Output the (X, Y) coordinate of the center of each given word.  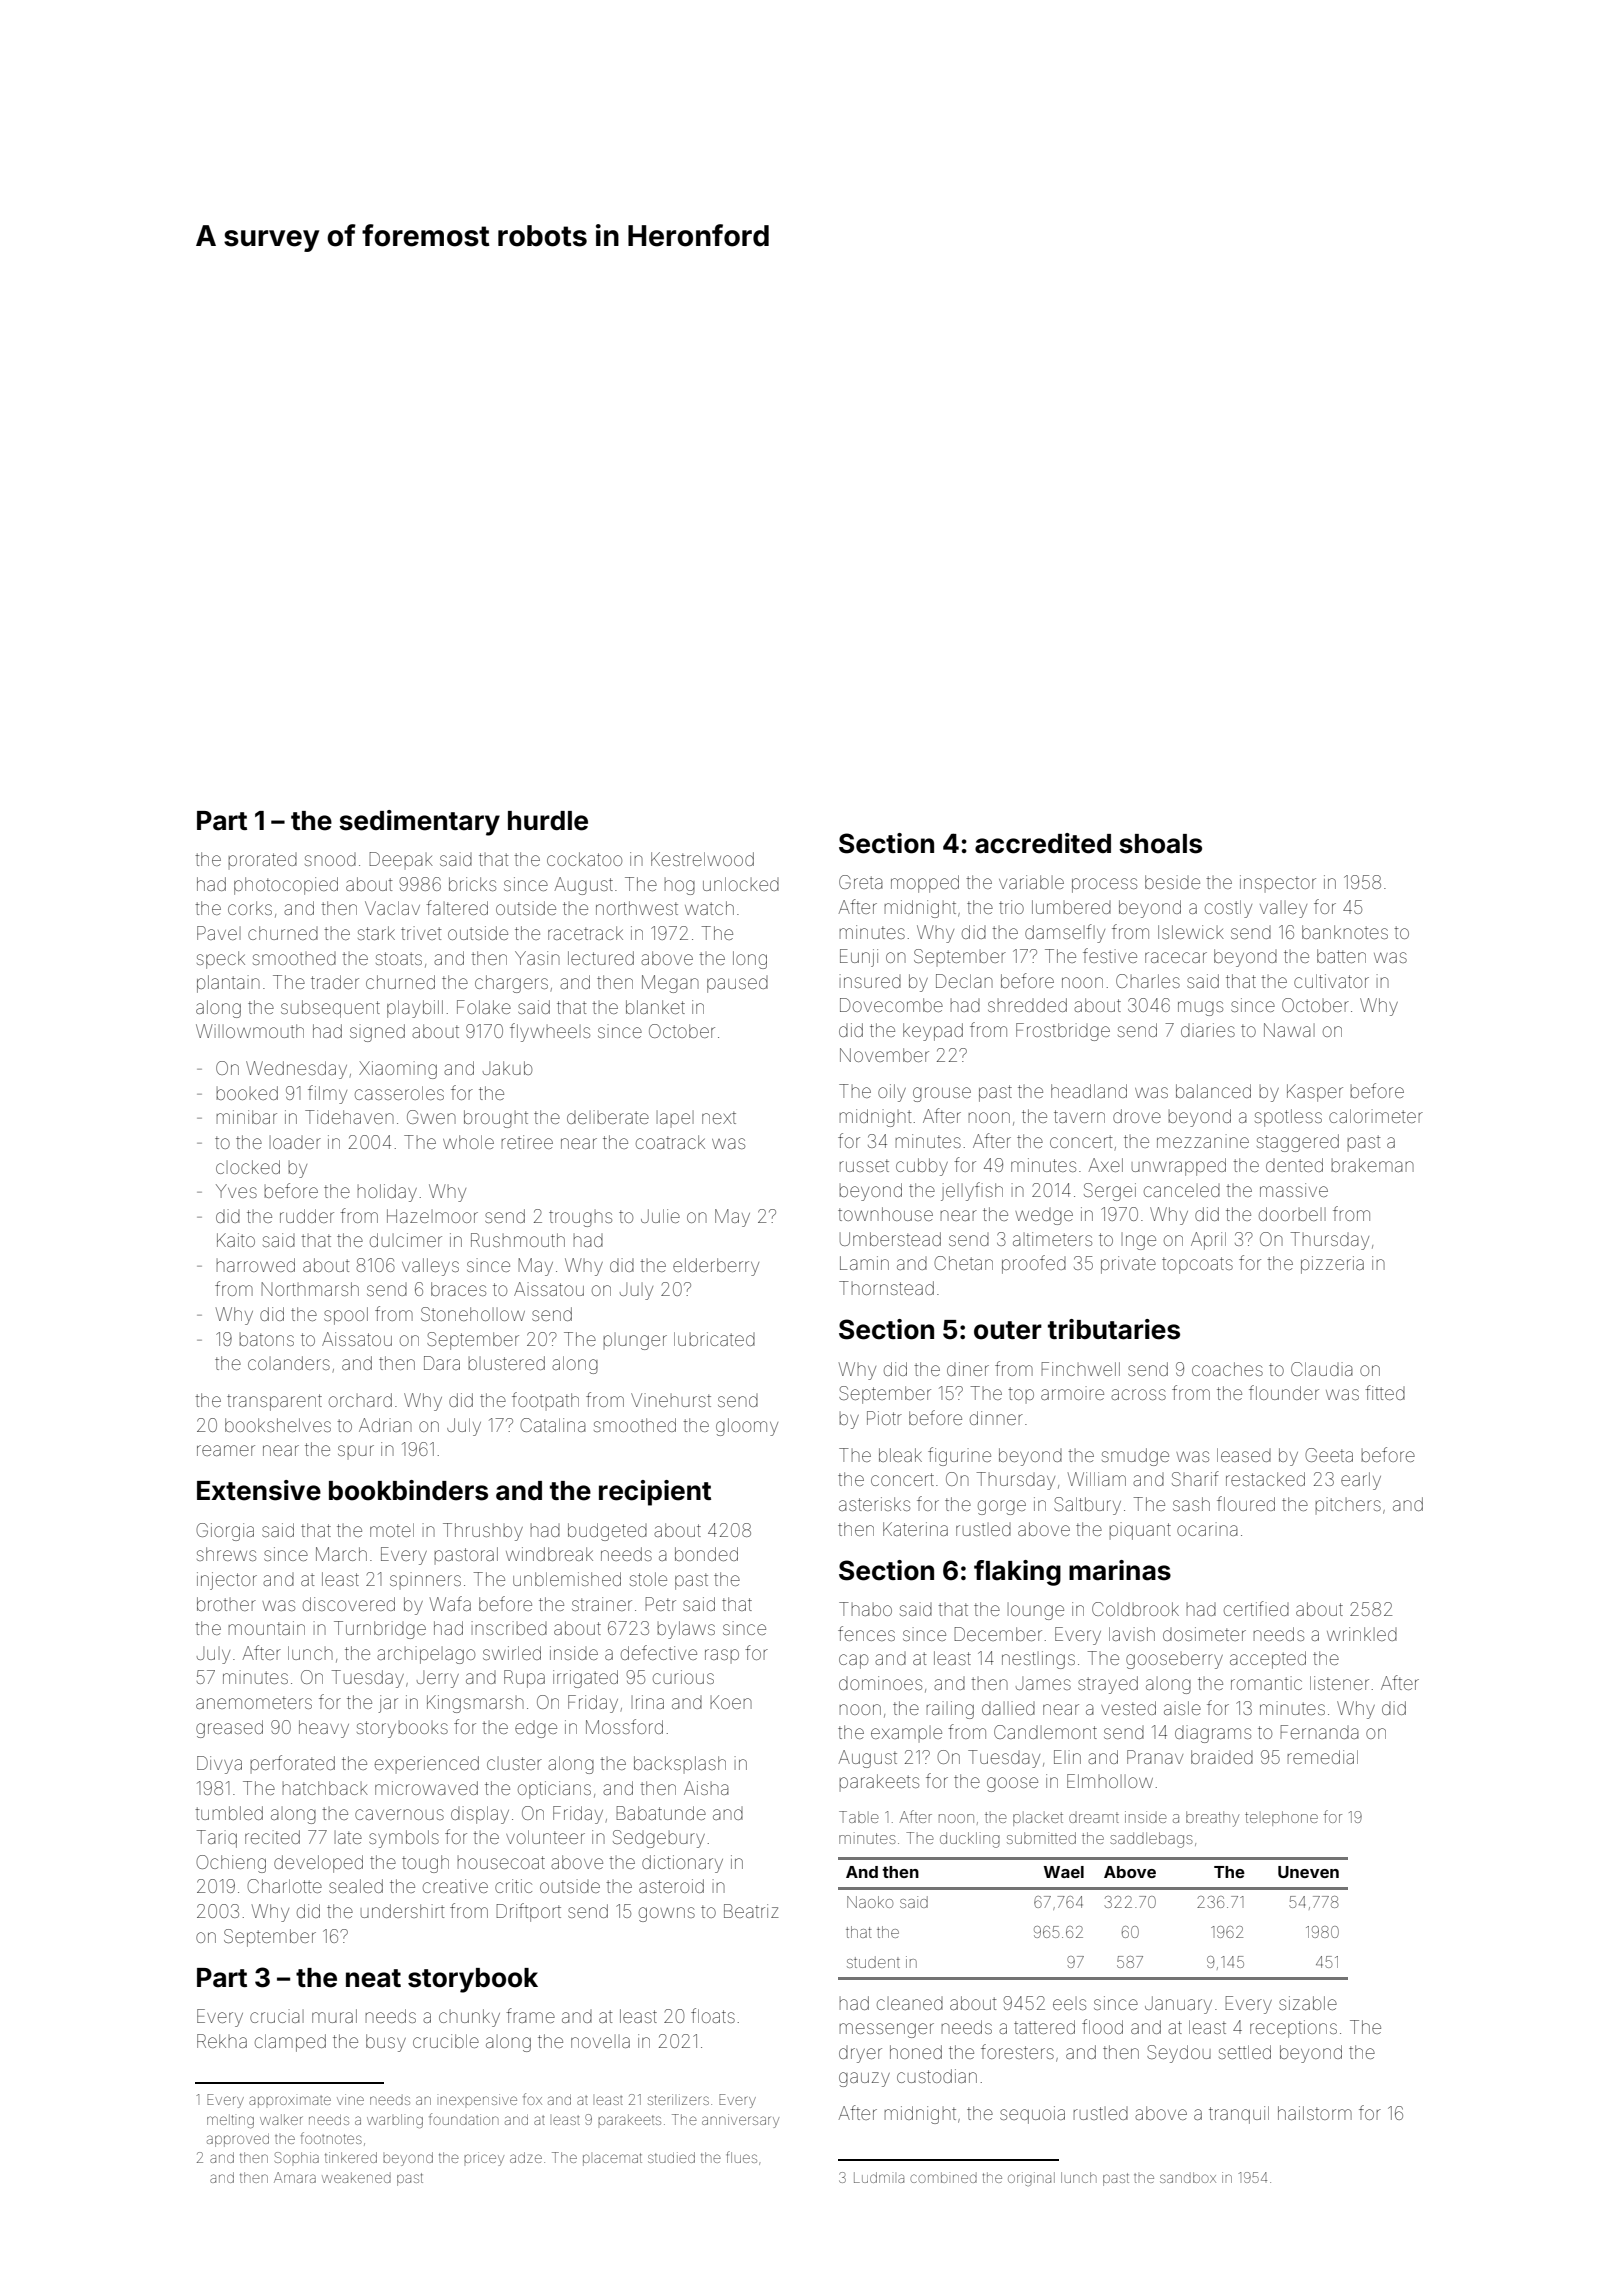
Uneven (1308, 1872)
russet (864, 1165)
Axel (1106, 1165)
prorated (263, 861)
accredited (1043, 843)
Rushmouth (518, 1240)
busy (386, 2043)
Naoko (870, 1902)
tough (425, 1864)
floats (713, 2015)
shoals (1160, 844)
